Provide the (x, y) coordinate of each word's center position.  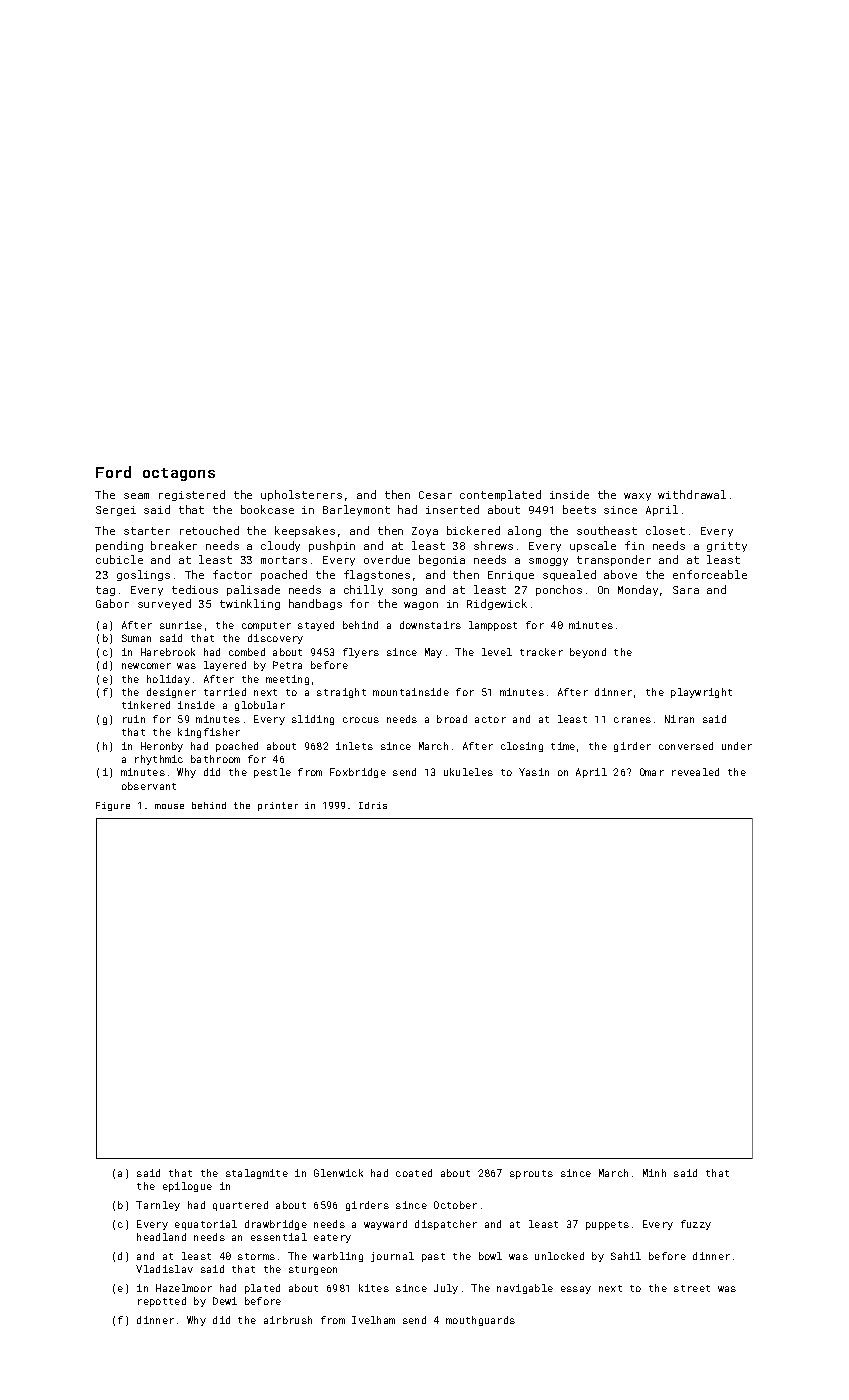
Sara (686, 590)
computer (266, 626)
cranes (632, 720)
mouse (169, 806)
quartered (240, 1206)
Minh (654, 1173)
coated (414, 1173)
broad (452, 719)
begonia (442, 560)
